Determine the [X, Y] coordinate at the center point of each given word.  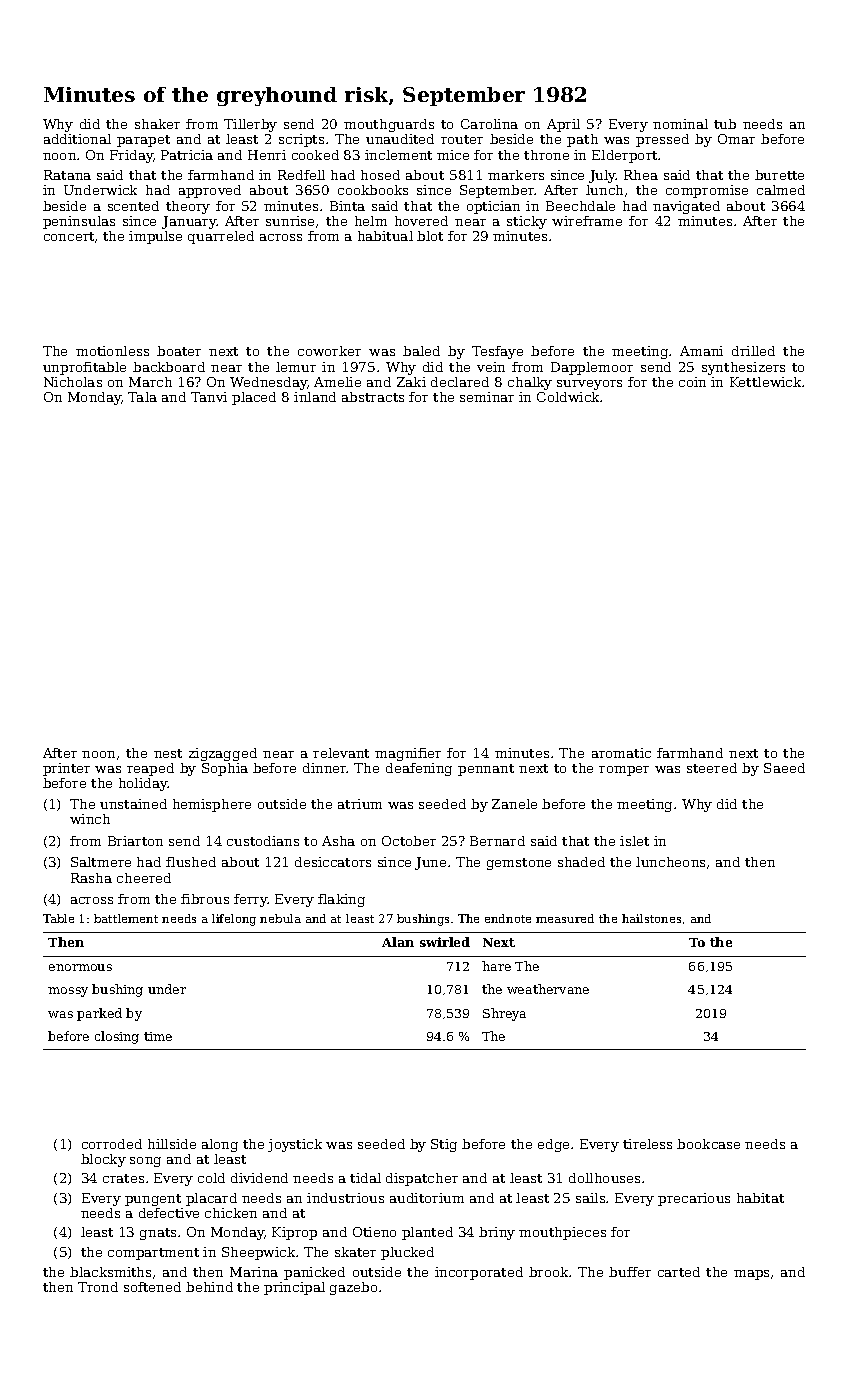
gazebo [353, 1288]
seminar [487, 397]
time [158, 1036]
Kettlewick [765, 382]
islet [634, 841]
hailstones [651, 918]
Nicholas [73, 382]
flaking [341, 900]
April [563, 125]
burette [779, 175]
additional [77, 139]
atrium [360, 804]
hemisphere [212, 805]
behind [209, 1287]
